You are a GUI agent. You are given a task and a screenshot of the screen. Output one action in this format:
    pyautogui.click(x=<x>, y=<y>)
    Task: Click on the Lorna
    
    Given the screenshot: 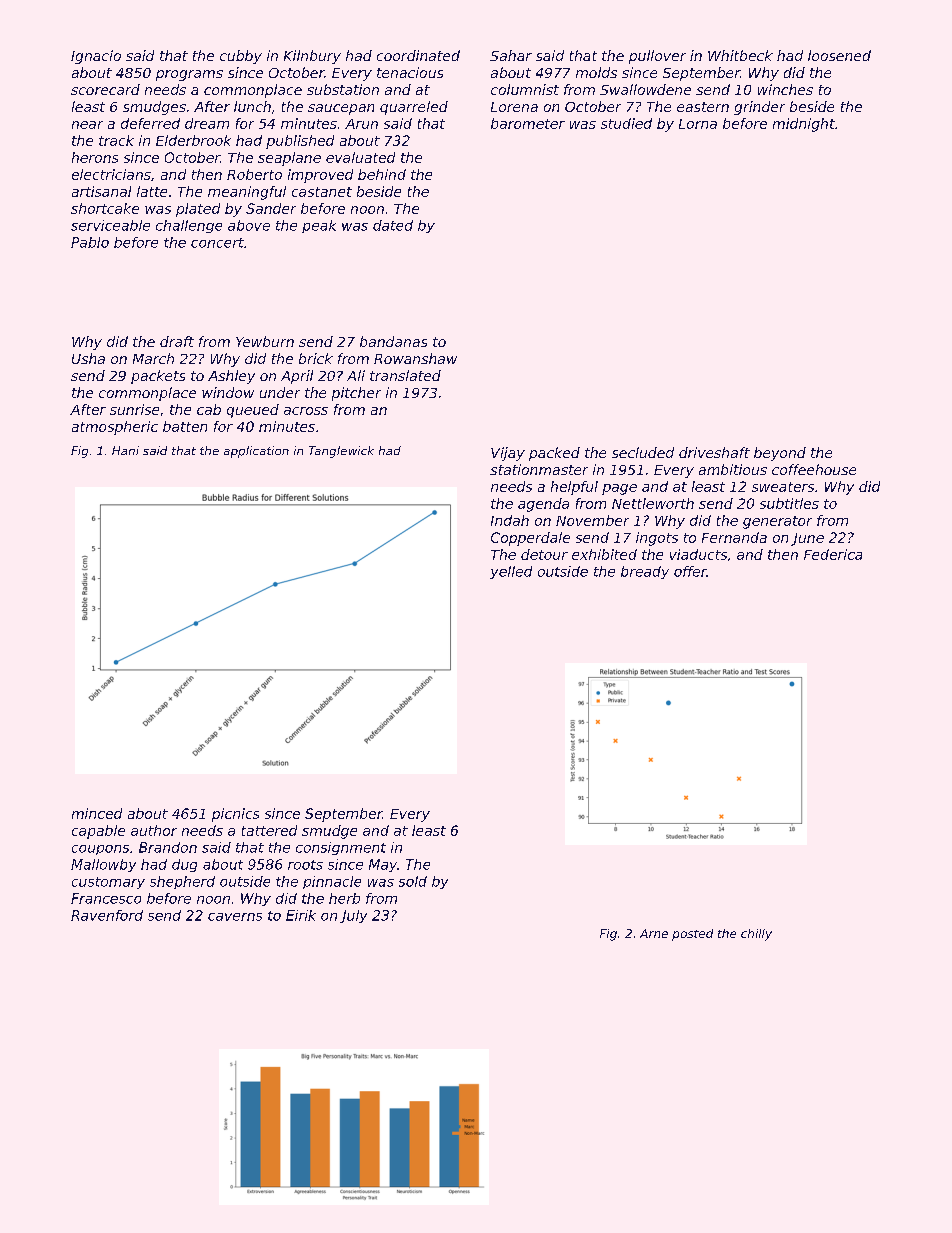 What is the action you would take?
    pyautogui.click(x=698, y=124)
